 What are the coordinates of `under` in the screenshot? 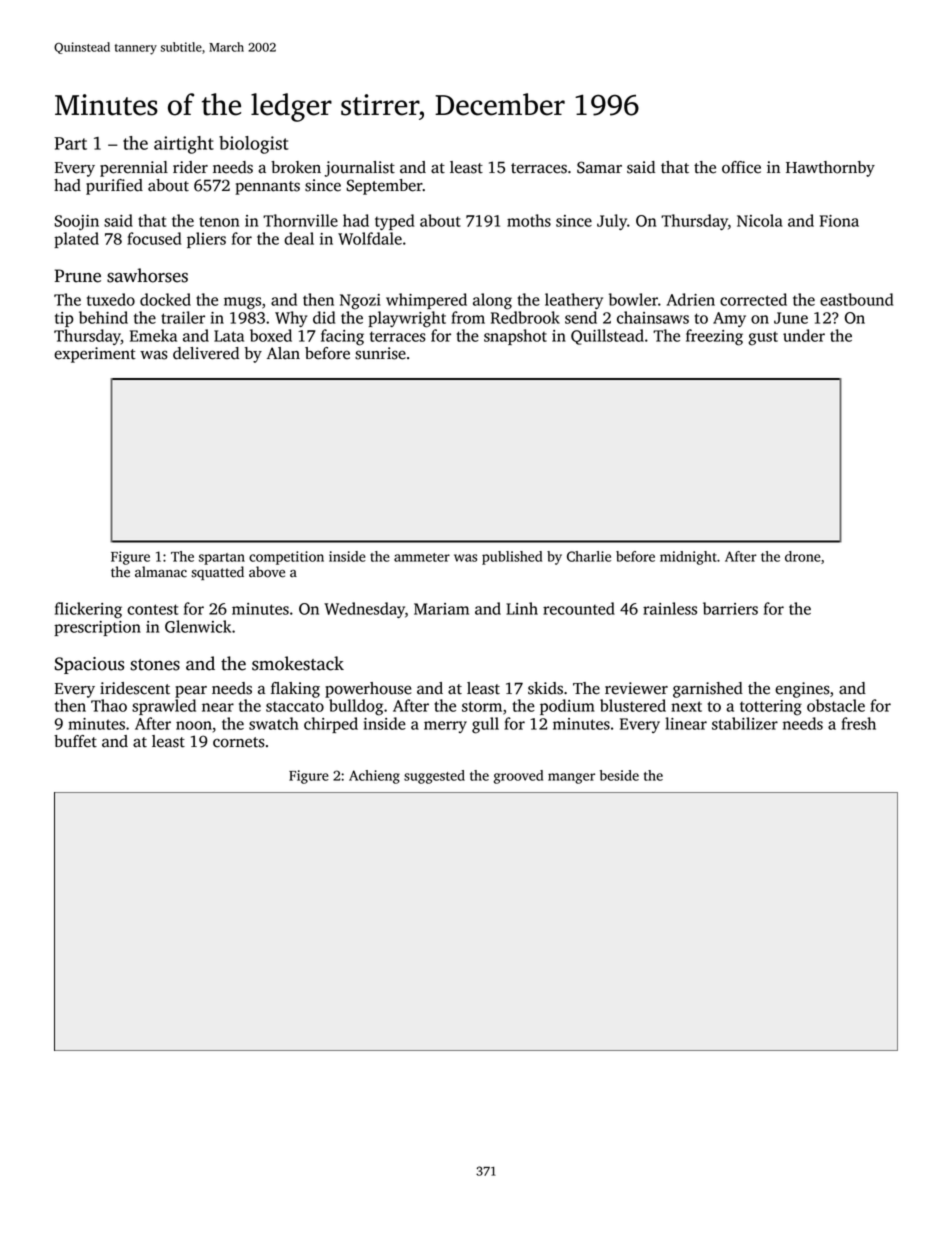 It's located at (804, 335).
